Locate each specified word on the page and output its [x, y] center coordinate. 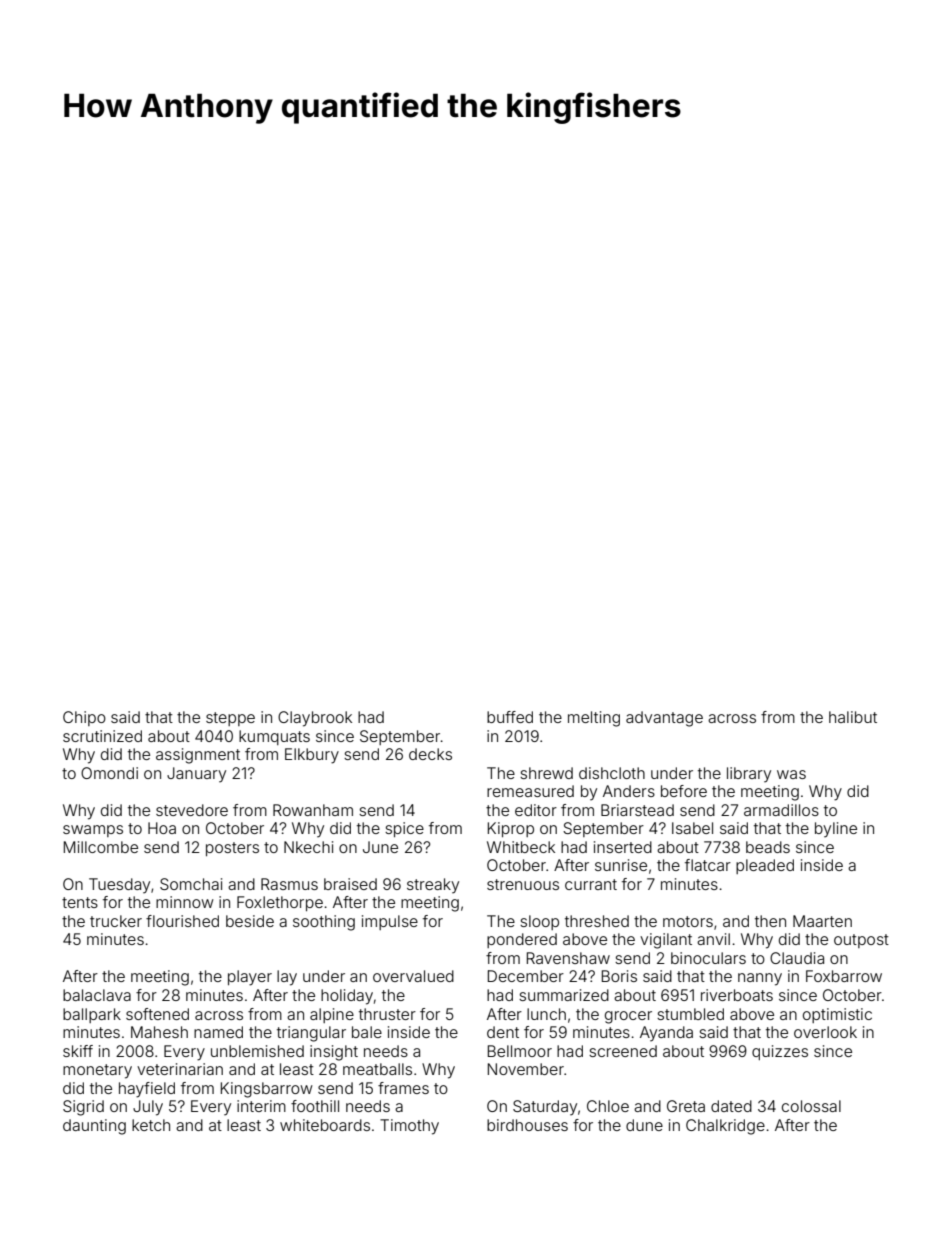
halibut [853, 717]
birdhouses [527, 1125]
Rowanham [313, 810]
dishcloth [612, 773]
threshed [597, 921]
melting [594, 719]
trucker [116, 921]
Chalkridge [725, 1127]
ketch [151, 1125]
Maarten [822, 921]
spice [404, 829]
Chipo [84, 718]
